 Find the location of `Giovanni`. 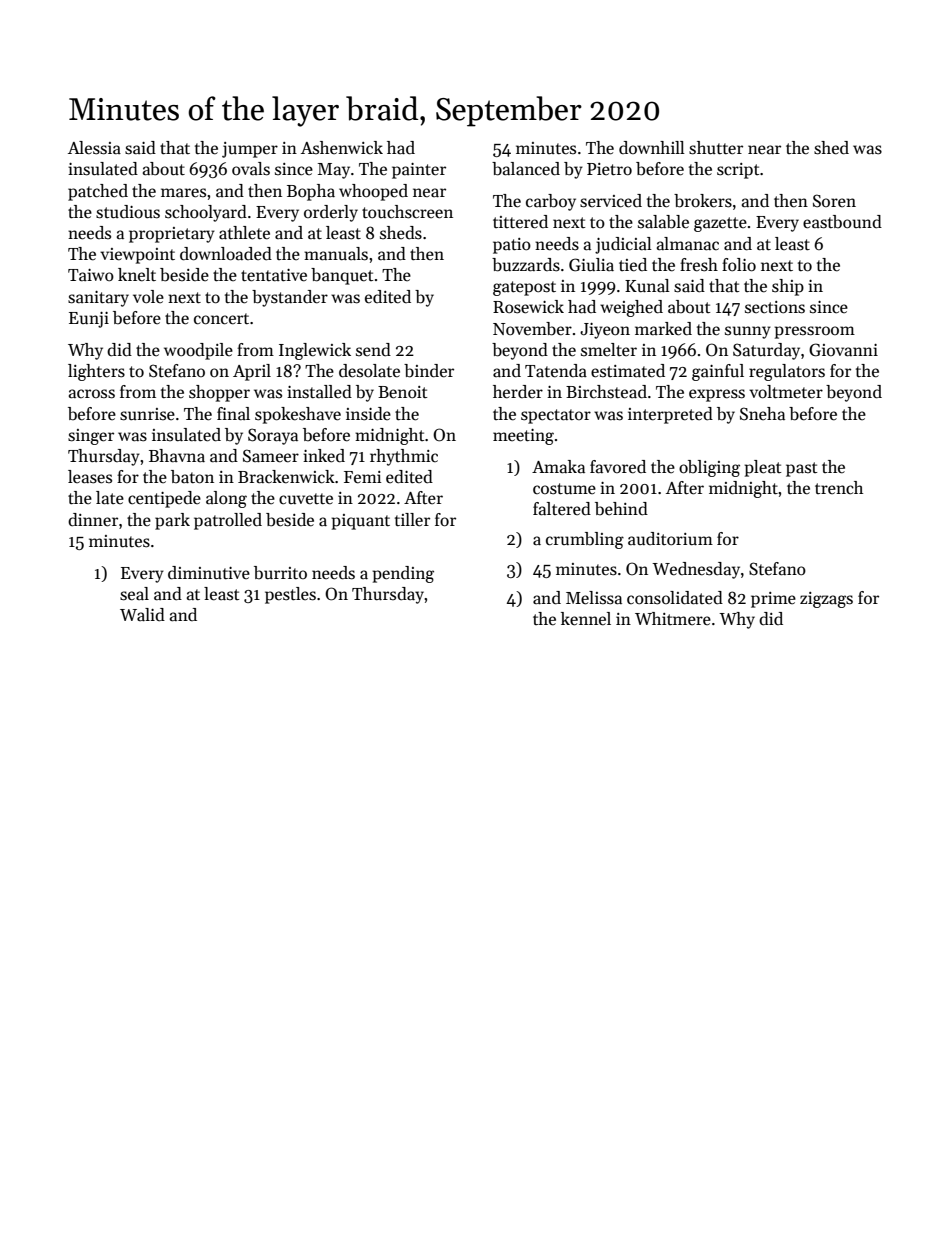

Giovanni is located at coordinates (843, 350).
